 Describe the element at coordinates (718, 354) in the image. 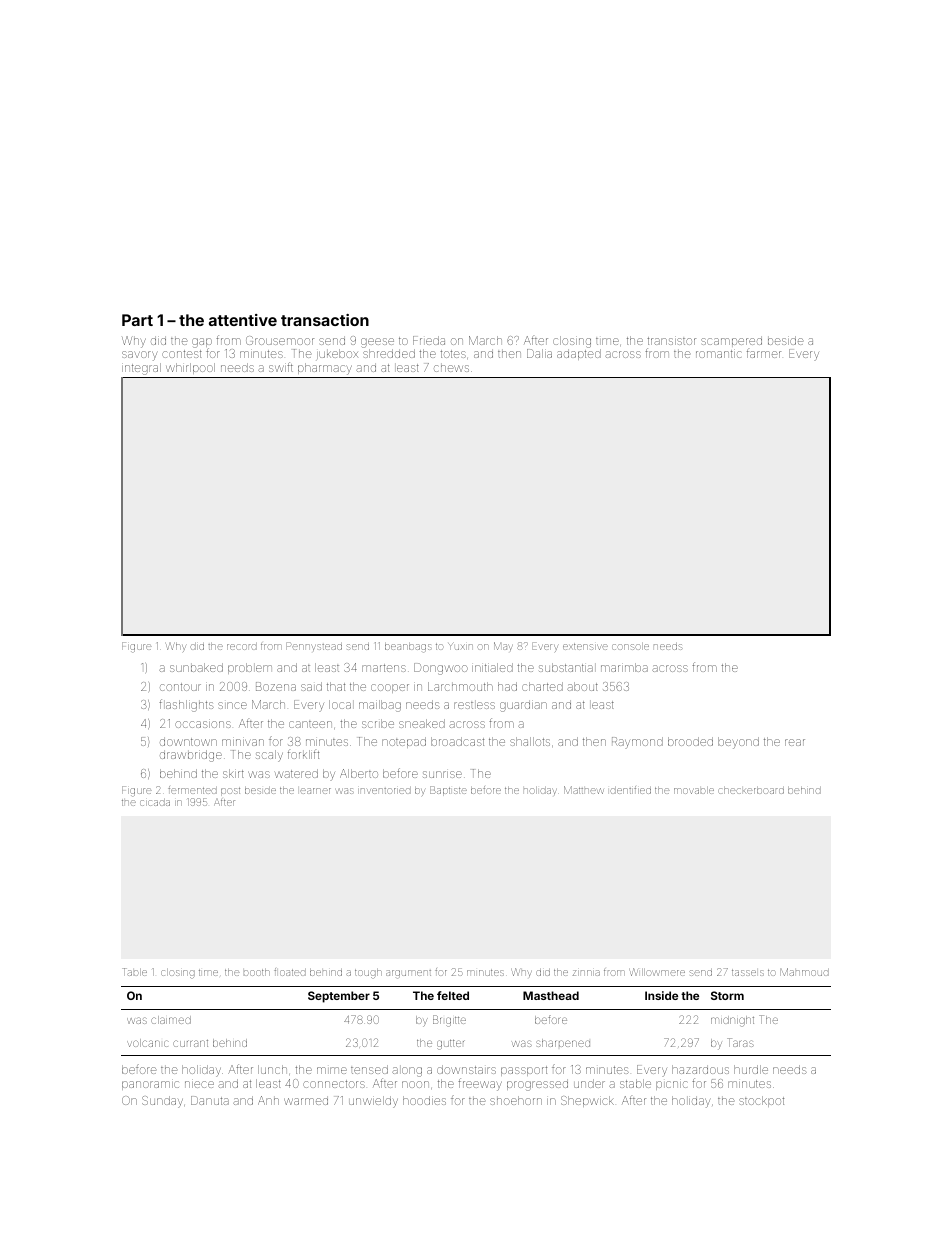

I see `romantic` at that location.
